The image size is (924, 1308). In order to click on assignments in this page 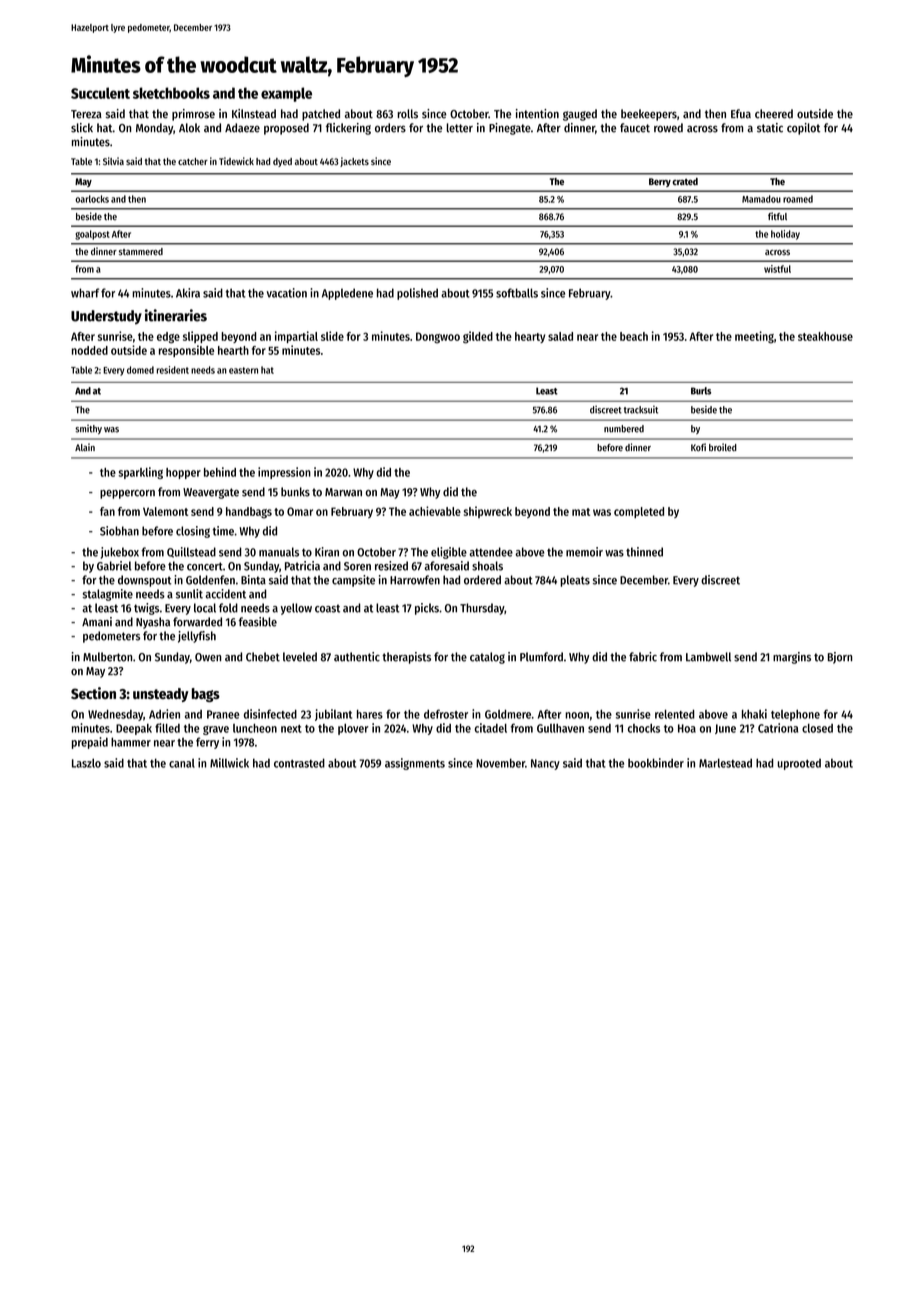, I will do `click(415, 764)`.
